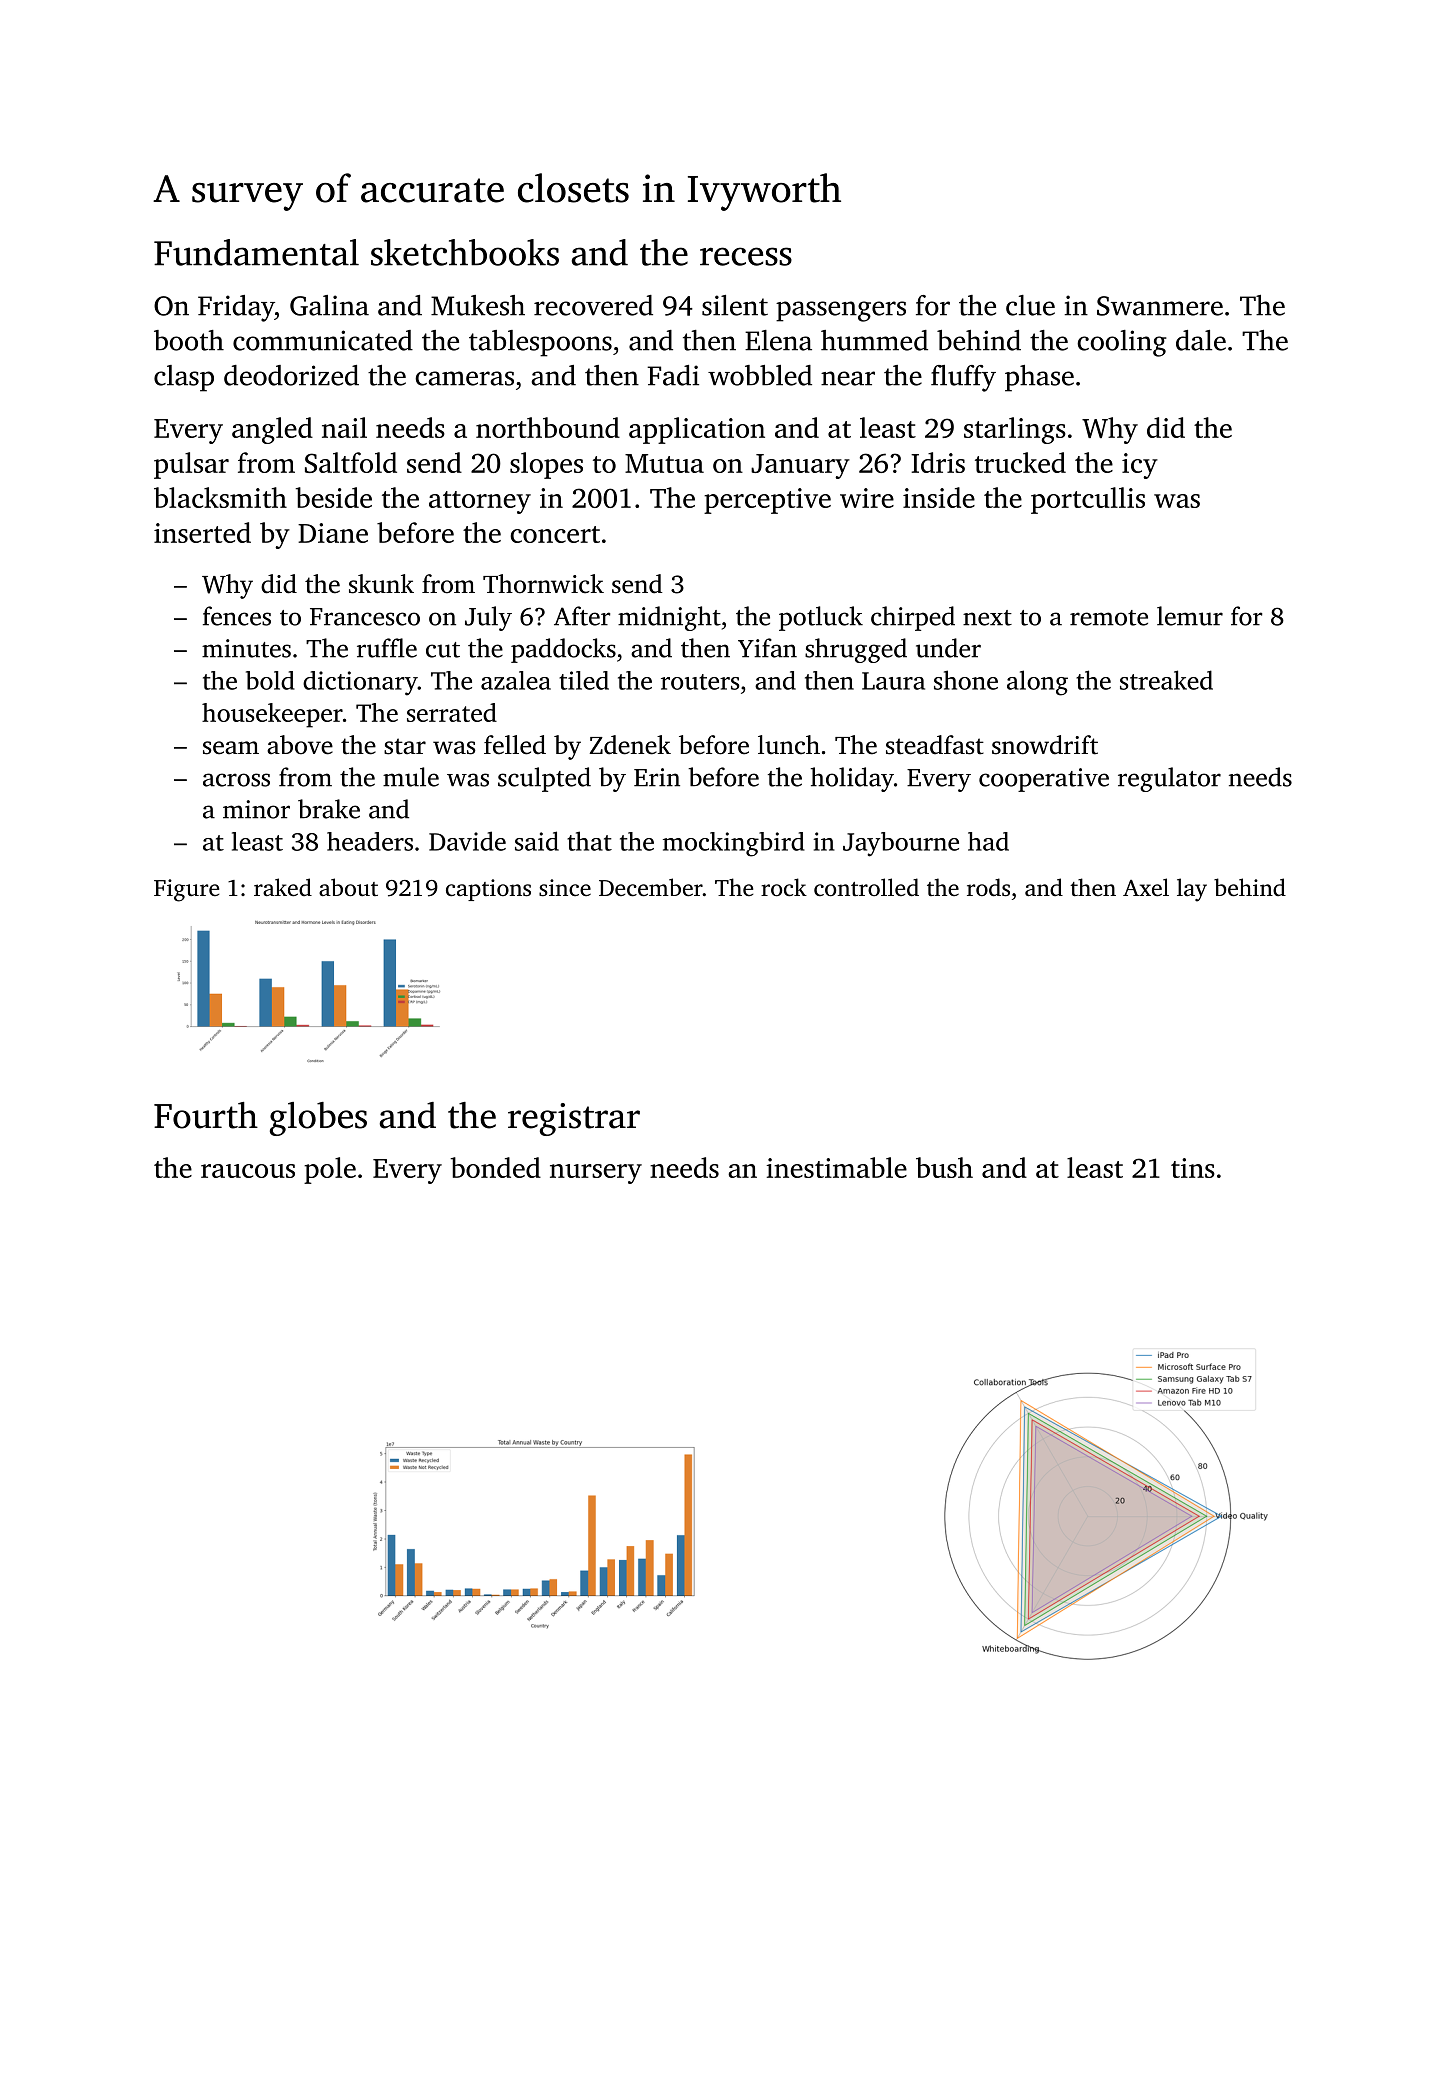 This document has height=2100, width=1450. Describe the element at coordinates (452, 712) in the document. I see `serrated` at that location.
